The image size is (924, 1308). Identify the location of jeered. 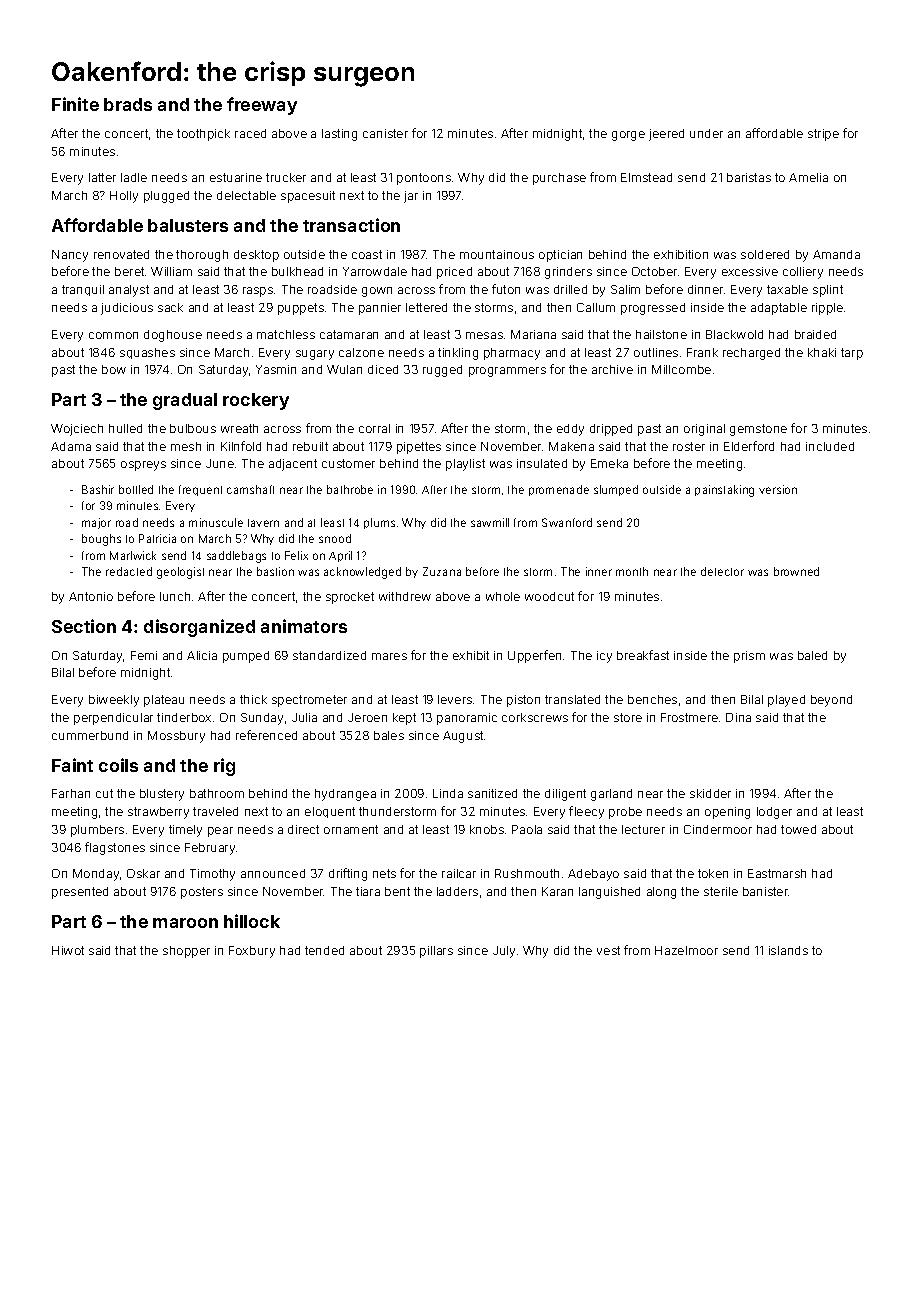
(666, 135).
